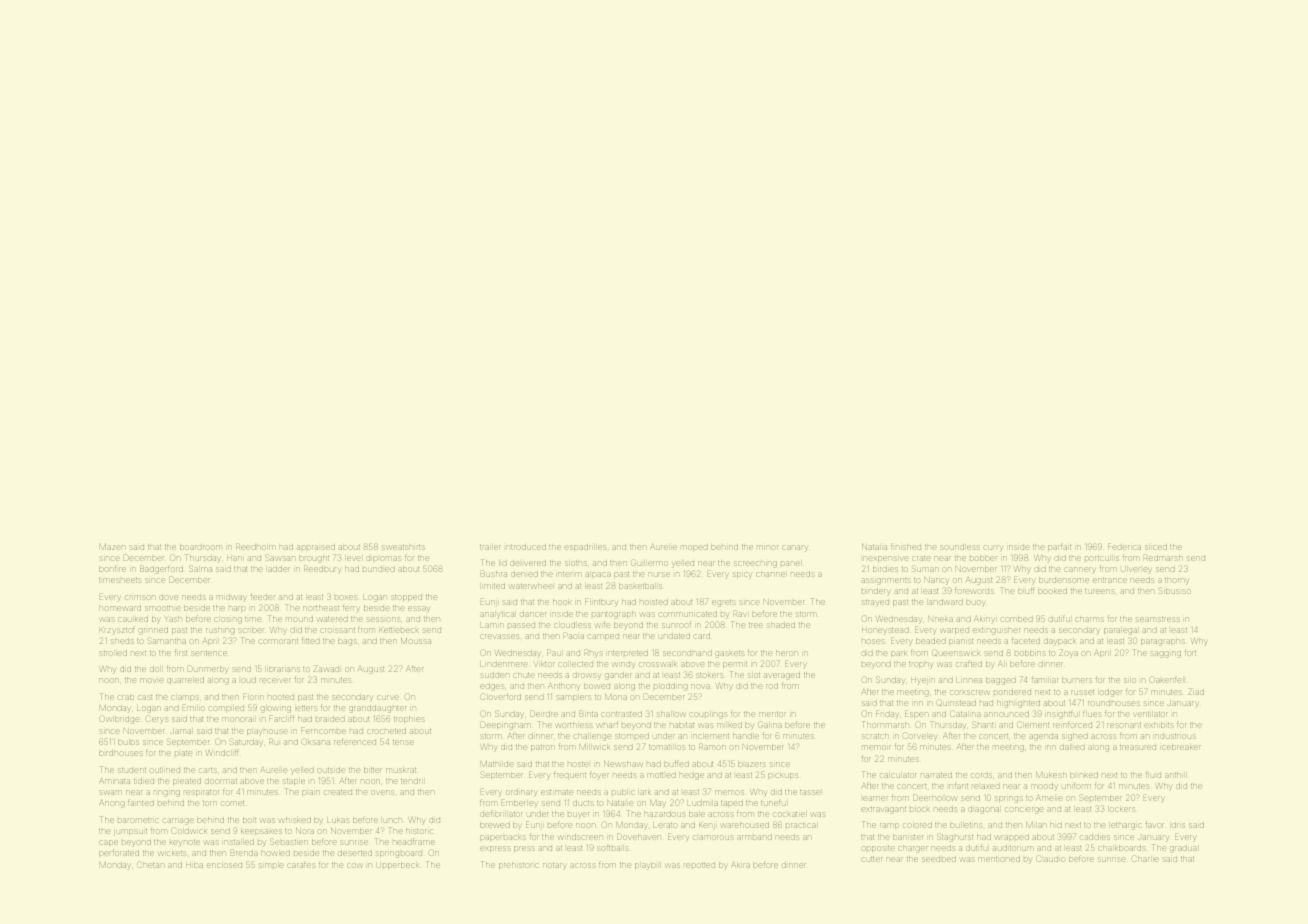  What do you see at coordinates (939, 859) in the screenshot?
I see `seedbed` at bounding box center [939, 859].
